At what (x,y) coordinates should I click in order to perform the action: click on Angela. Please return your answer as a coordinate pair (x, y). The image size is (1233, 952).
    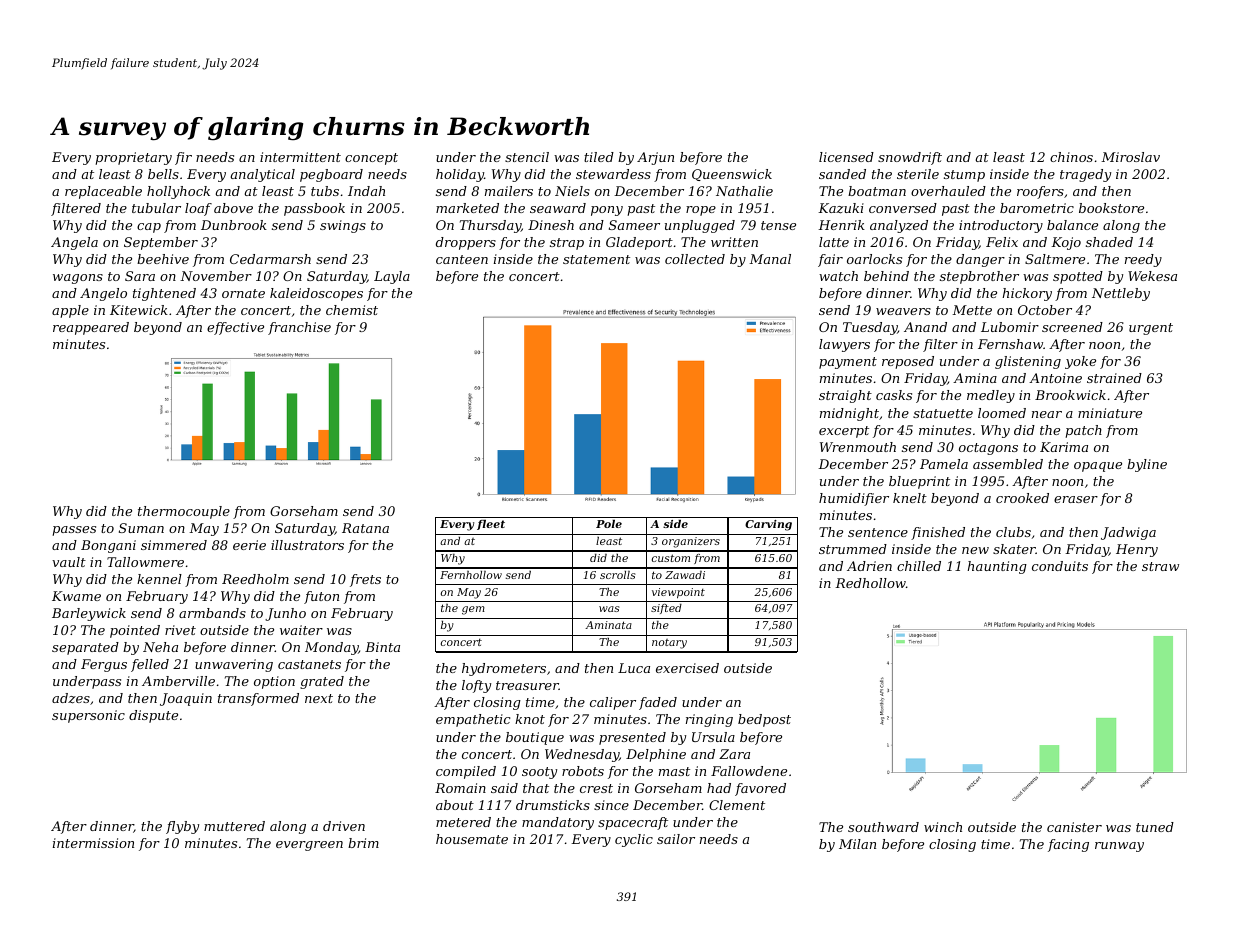
    Looking at the image, I should click on (74, 243).
